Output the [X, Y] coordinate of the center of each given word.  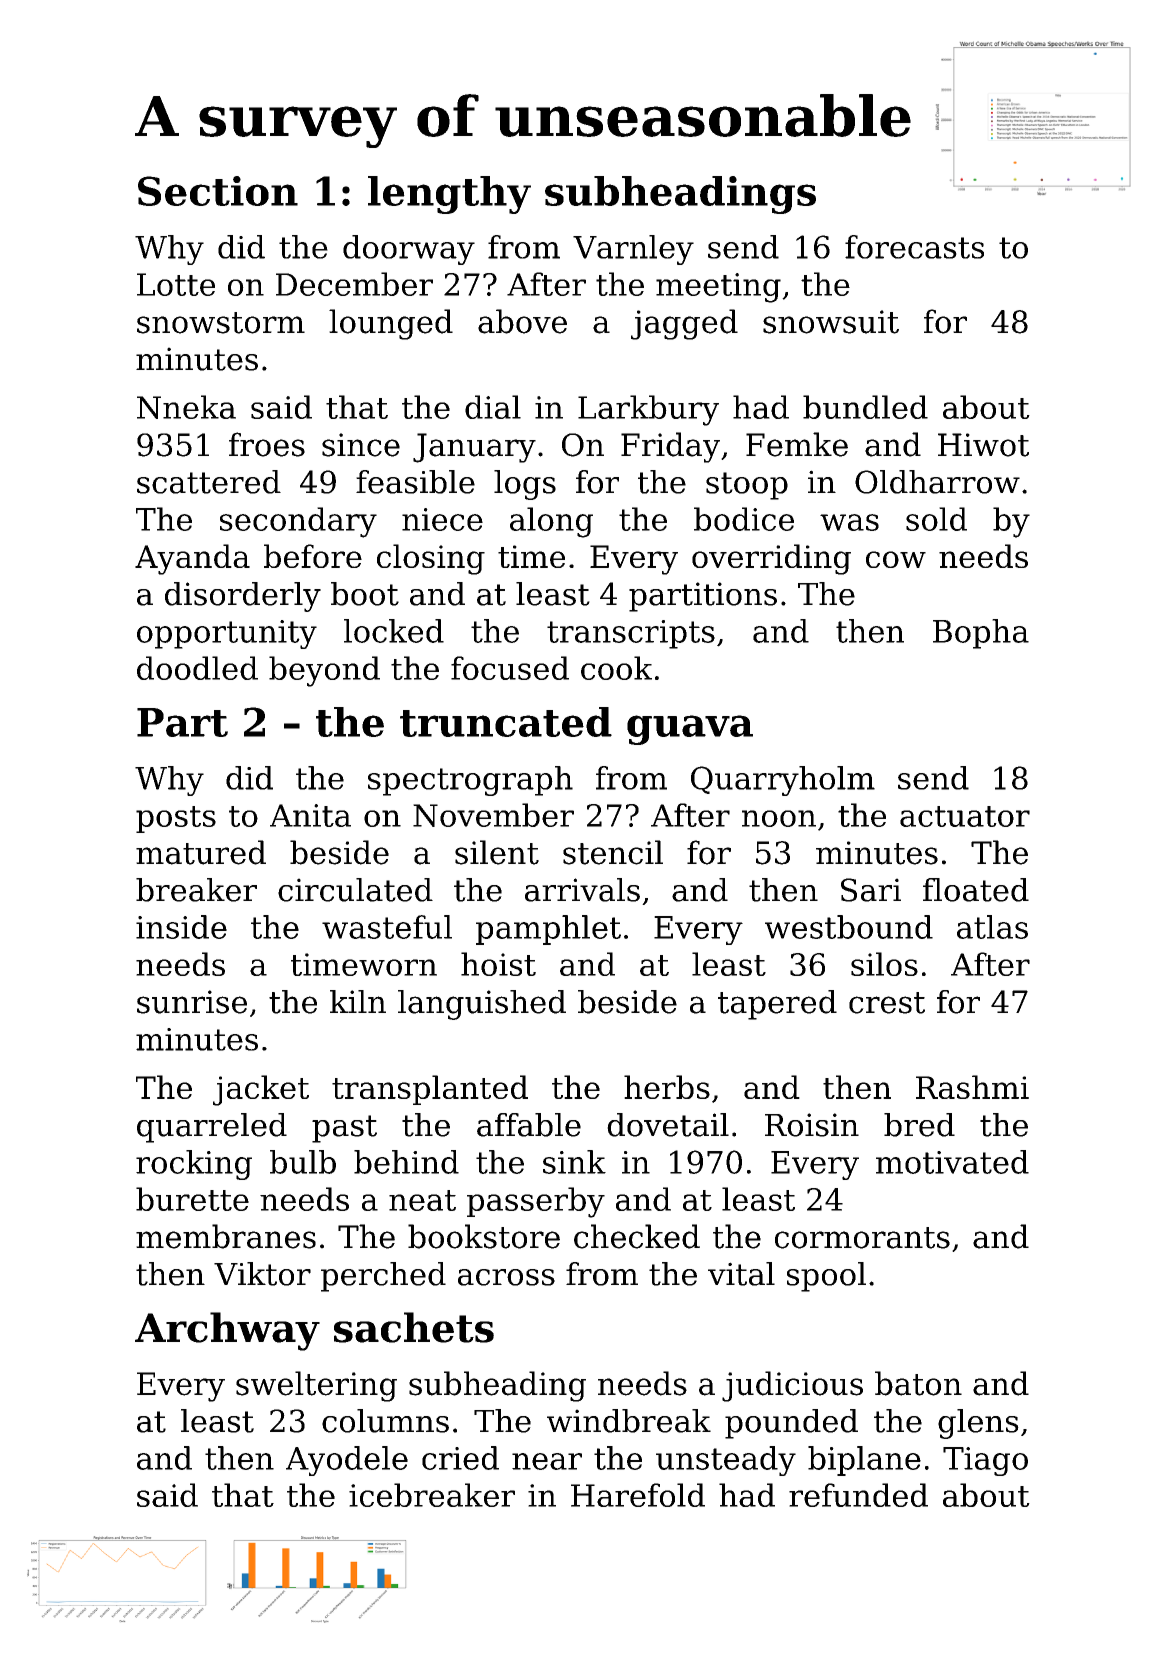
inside [181, 927]
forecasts [914, 247]
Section [218, 191]
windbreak [629, 1421]
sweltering [316, 1386]
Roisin [812, 1125]
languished [482, 1005]
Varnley [633, 250]
